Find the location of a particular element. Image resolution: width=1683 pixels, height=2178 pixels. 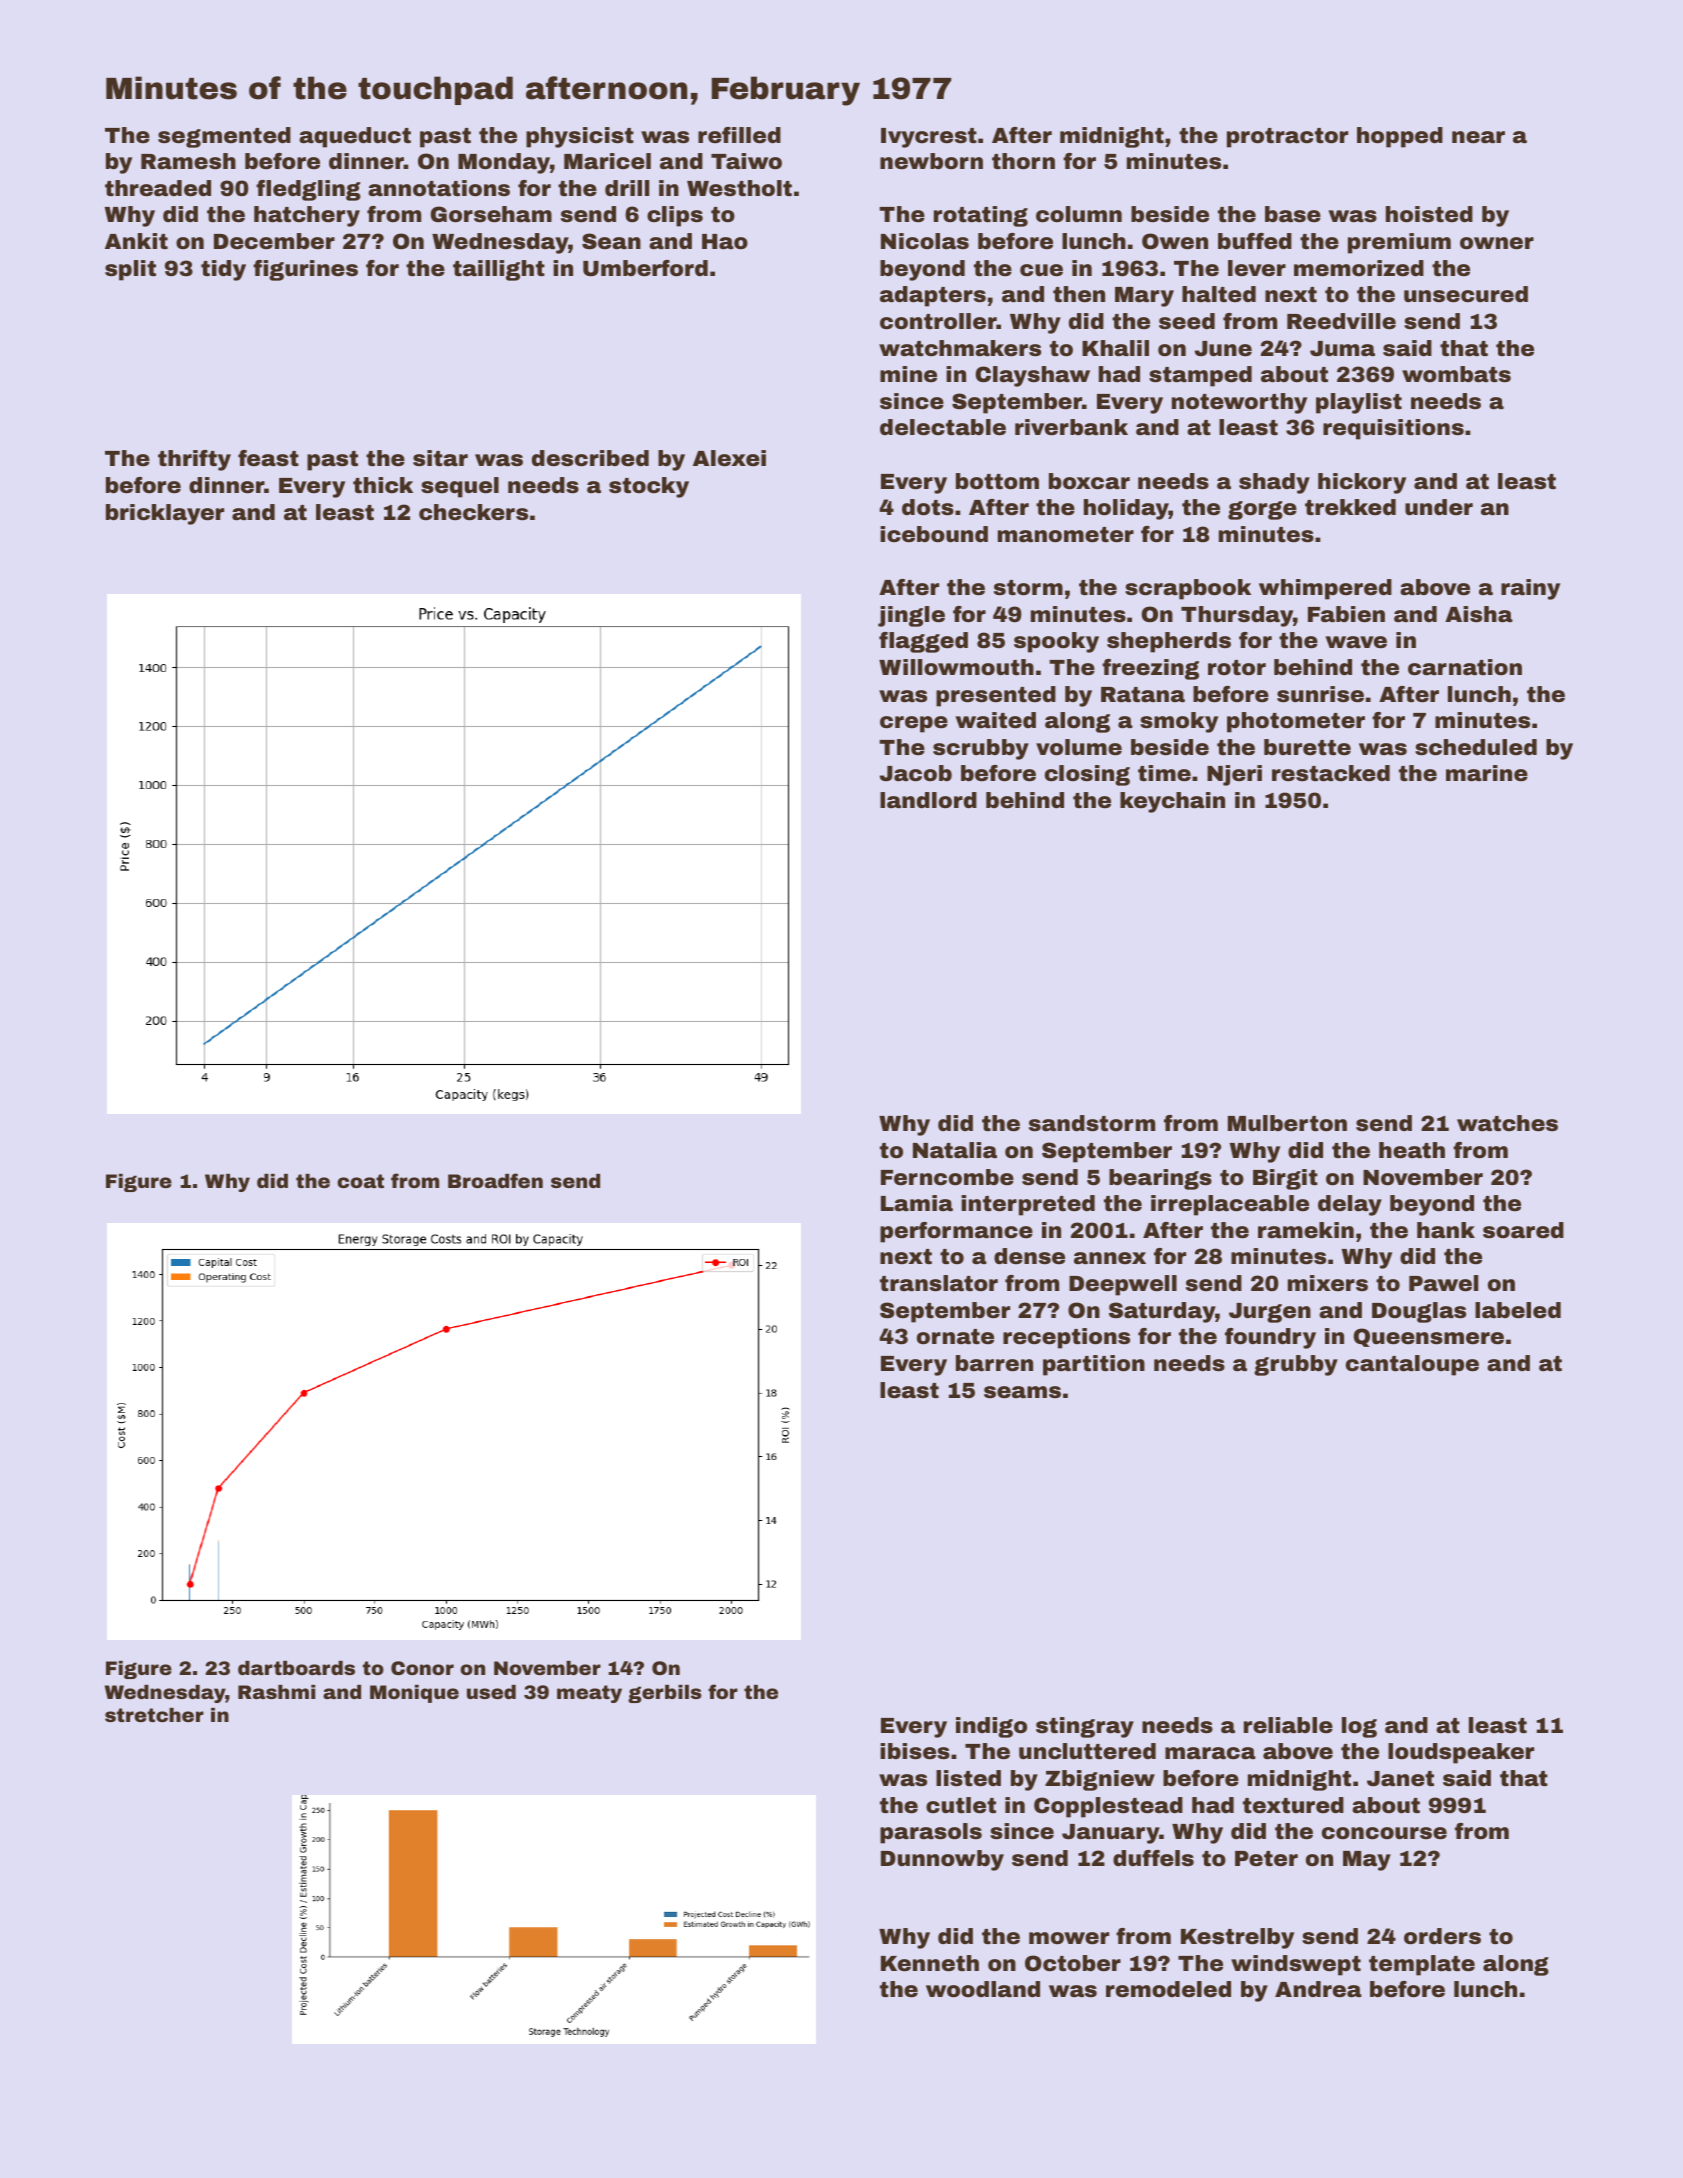

Njeri is located at coordinates (1234, 775).
